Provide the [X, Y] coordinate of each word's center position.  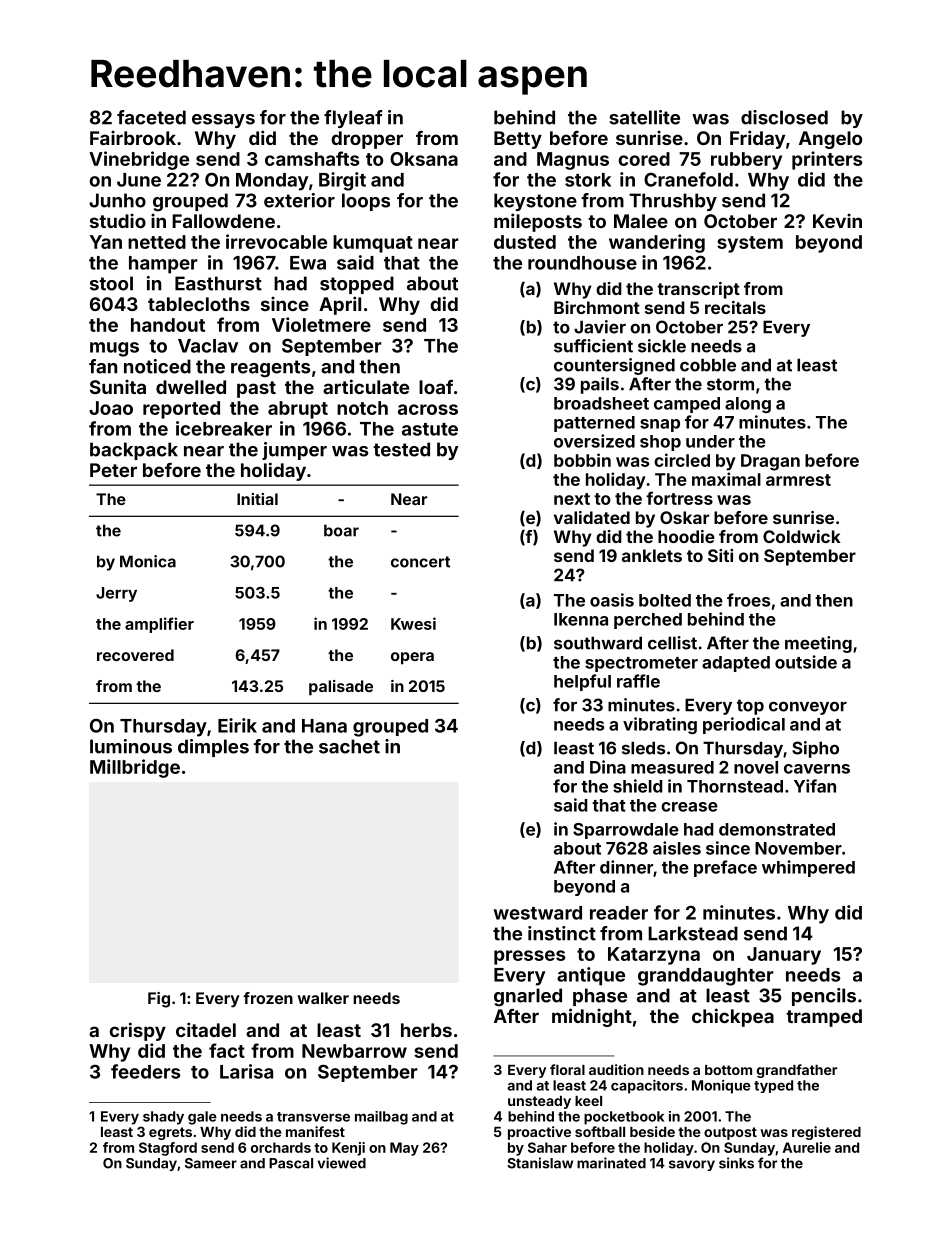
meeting [818, 644]
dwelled [191, 387]
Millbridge [135, 768]
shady [163, 1118]
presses [530, 957]
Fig [159, 1000]
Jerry [116, 594]
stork [588, 180]
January [784, 956]
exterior [299, 200]
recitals [735, 307]
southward [598, 643]
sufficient [593, 346]
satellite [644, 117]
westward [537, 913]
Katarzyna [654, 956]
